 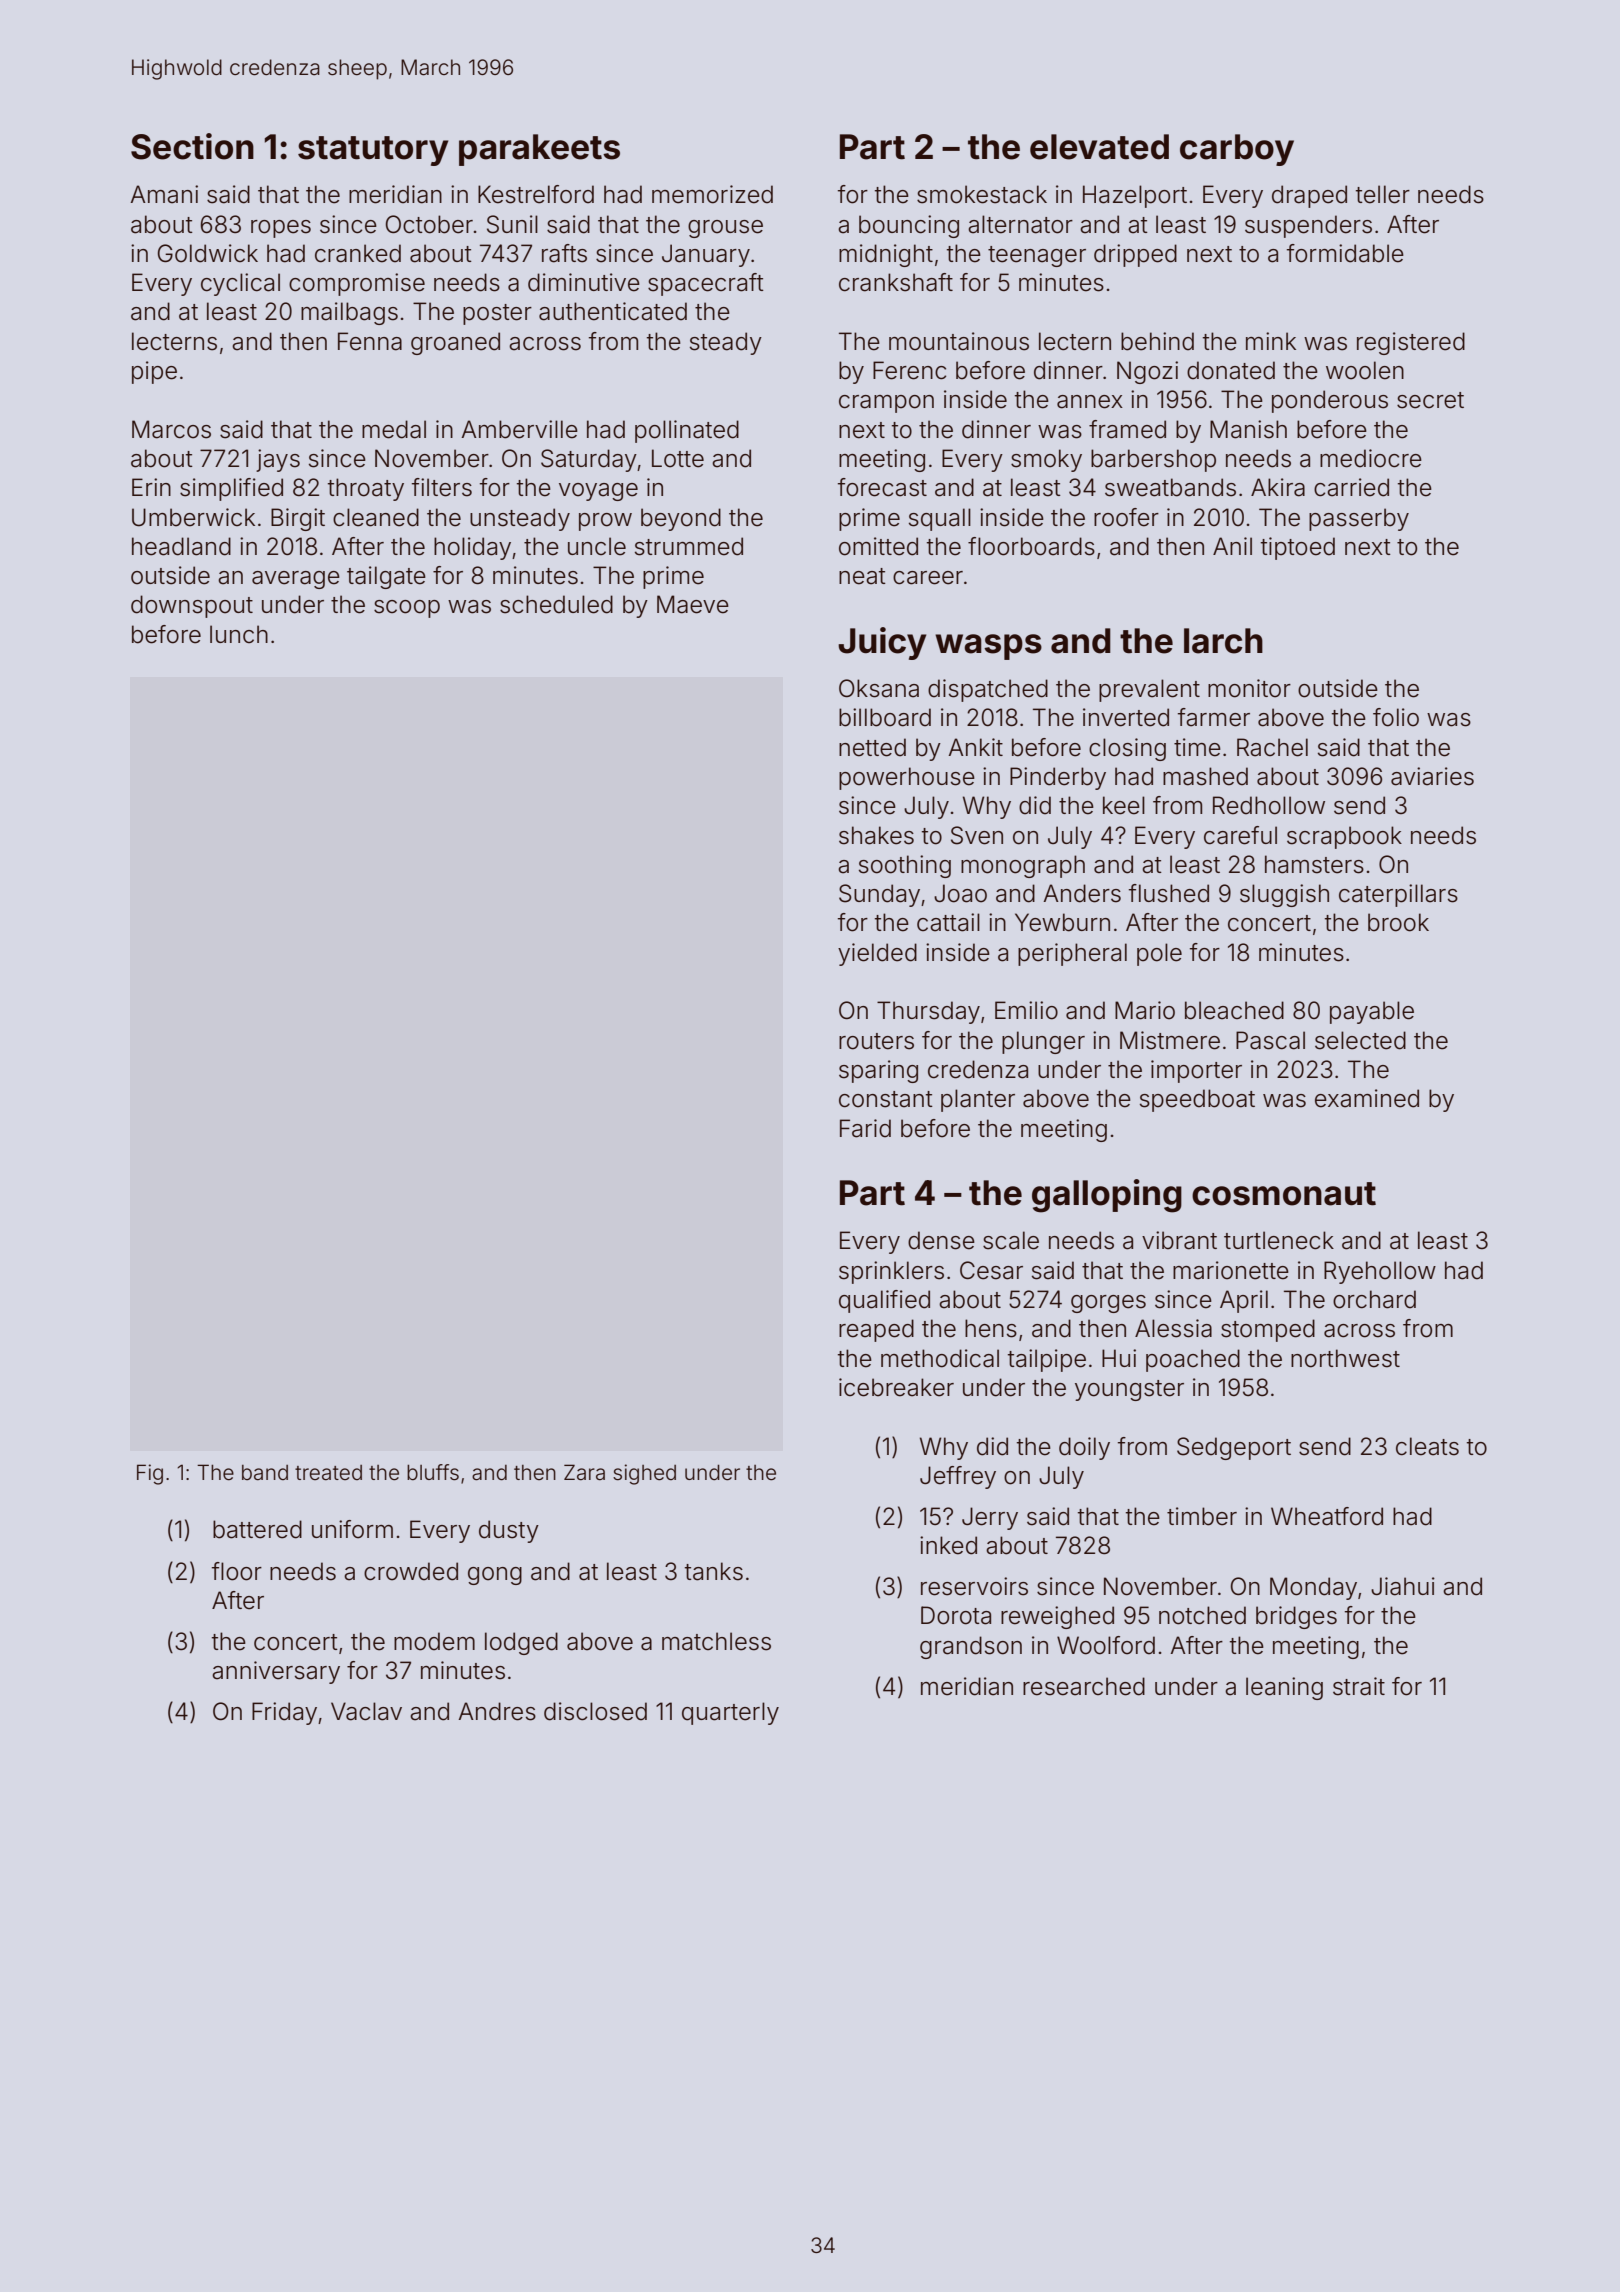 I want to click on Fig, so click(x=150, y=1474).
